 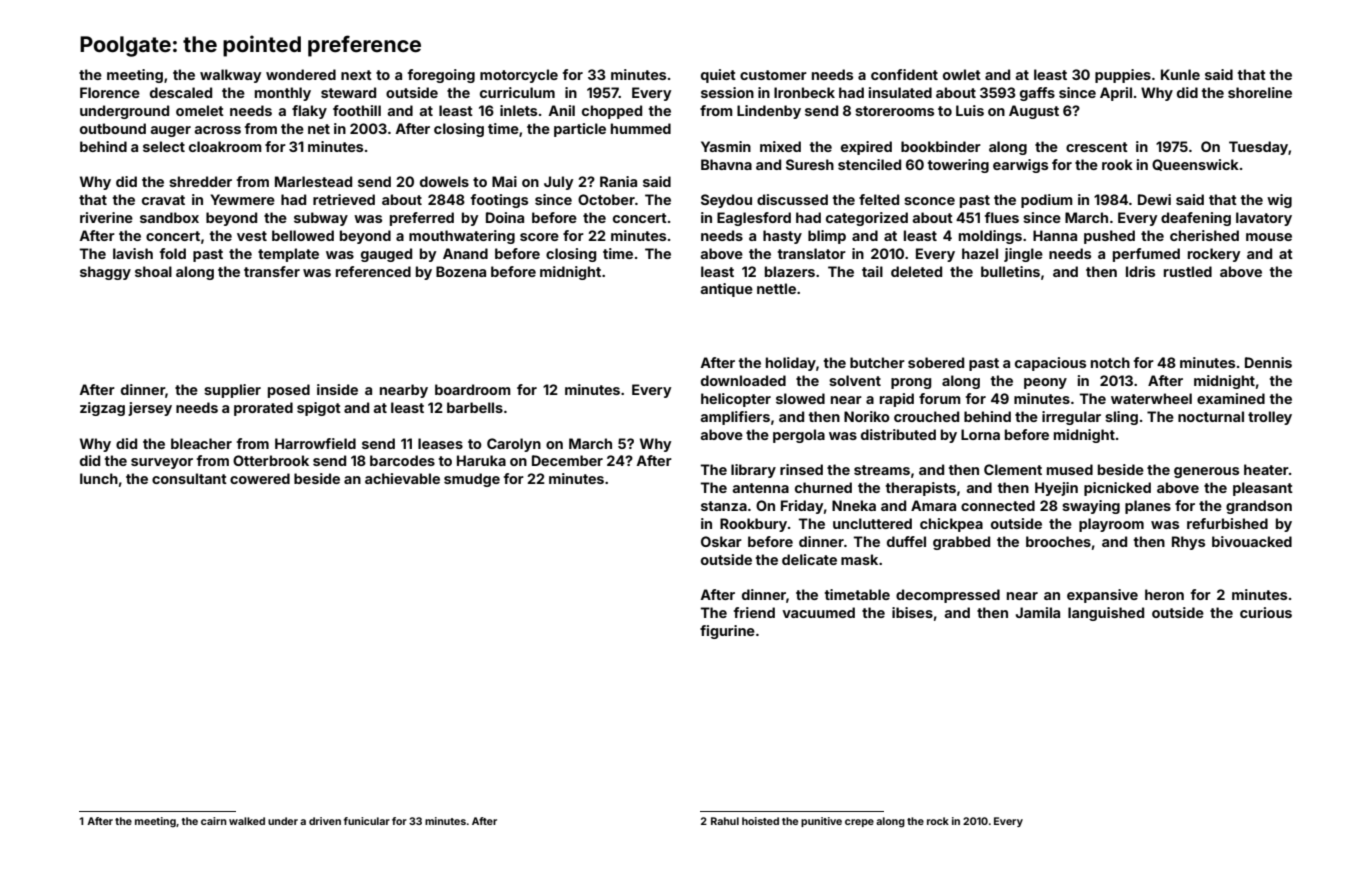 I want to click on Marlestead, so click(x=313, y=181).
